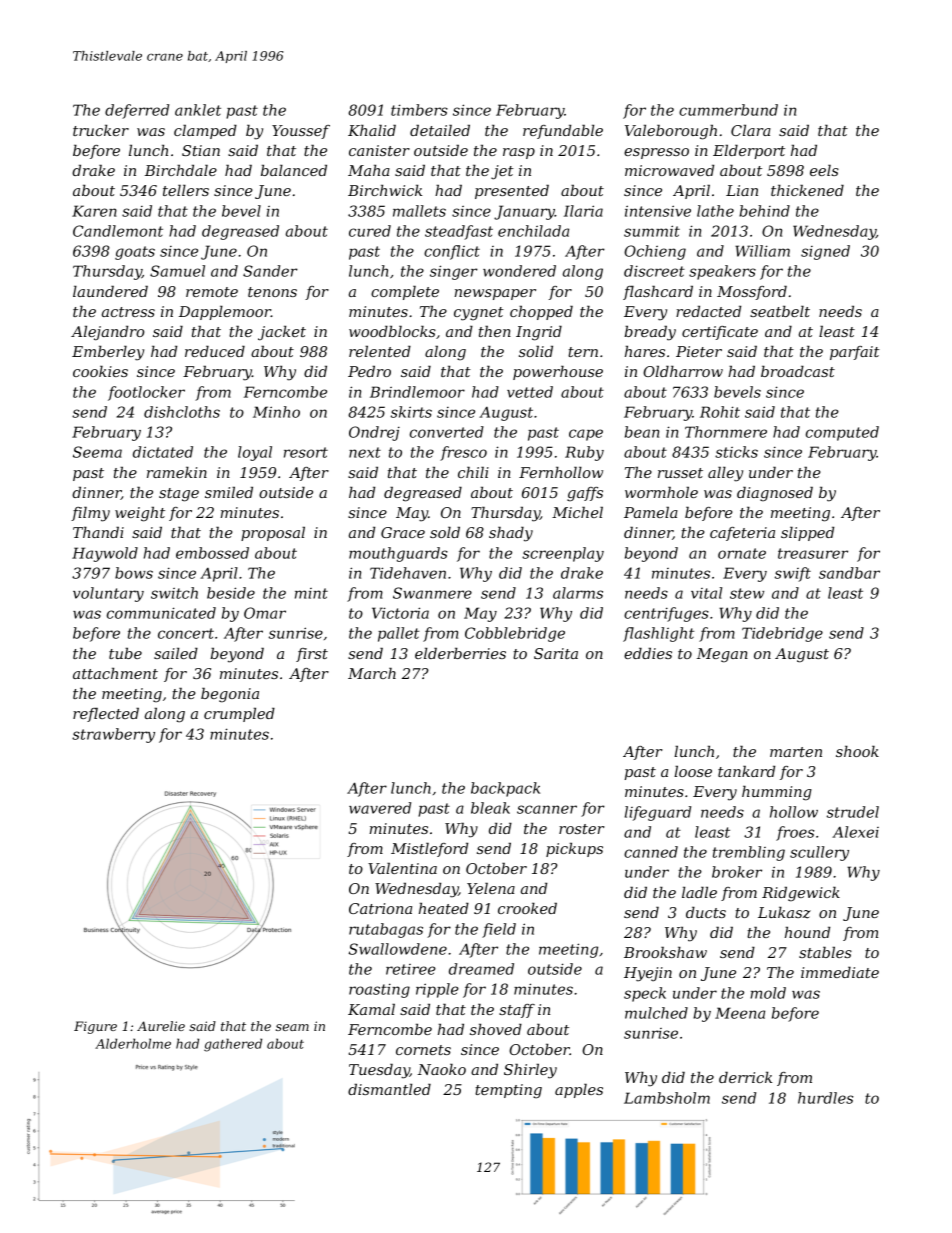 Image resolution: width=952 pixels, height=1233 pixels. I want to click on derrick, so click(745, 1077).
